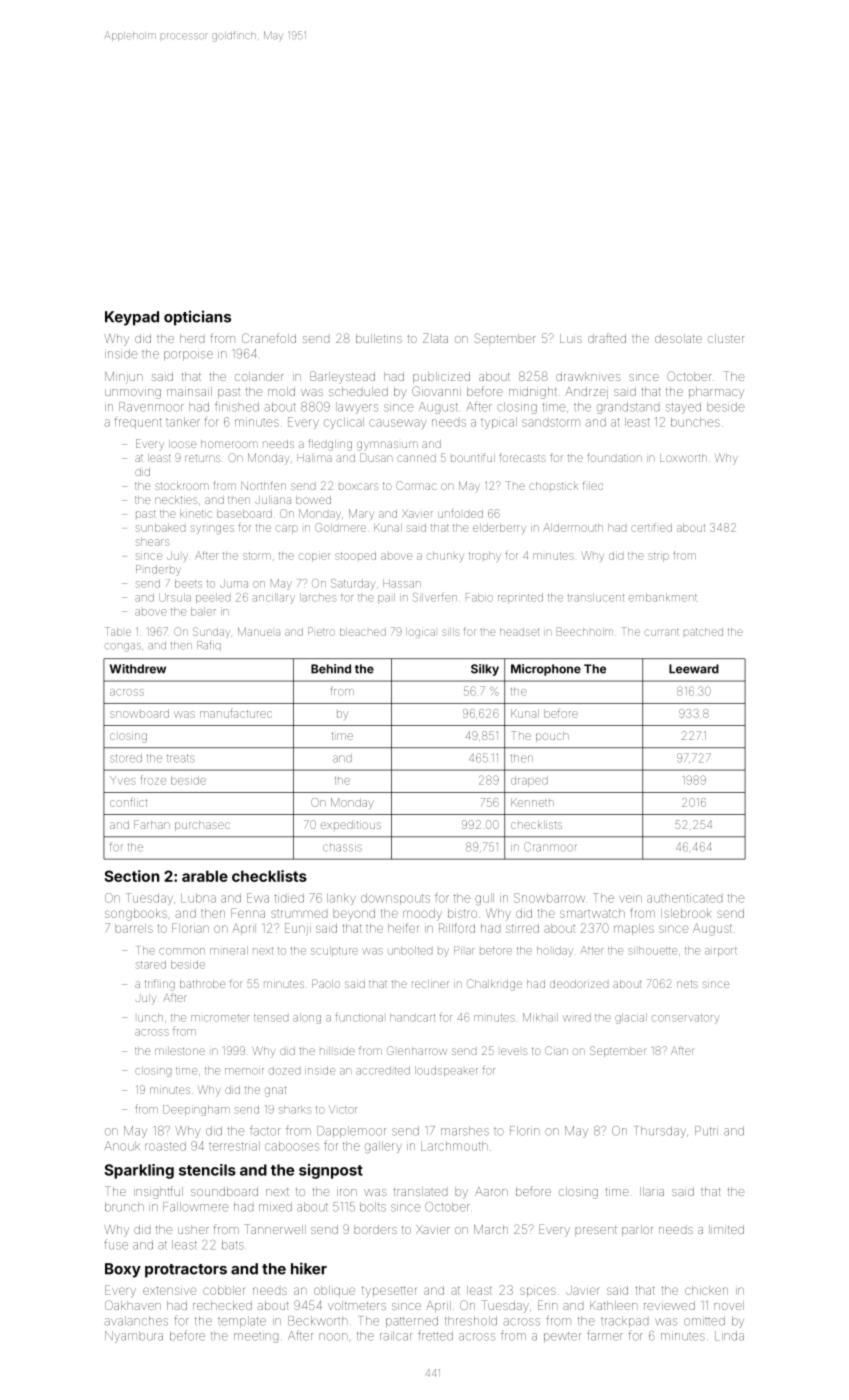 Image resolution: width=849 pixels, height=1400 pixels. Describe the element at coordinates (412, 1322) in the screenshot. I see `patterned` at that location.
